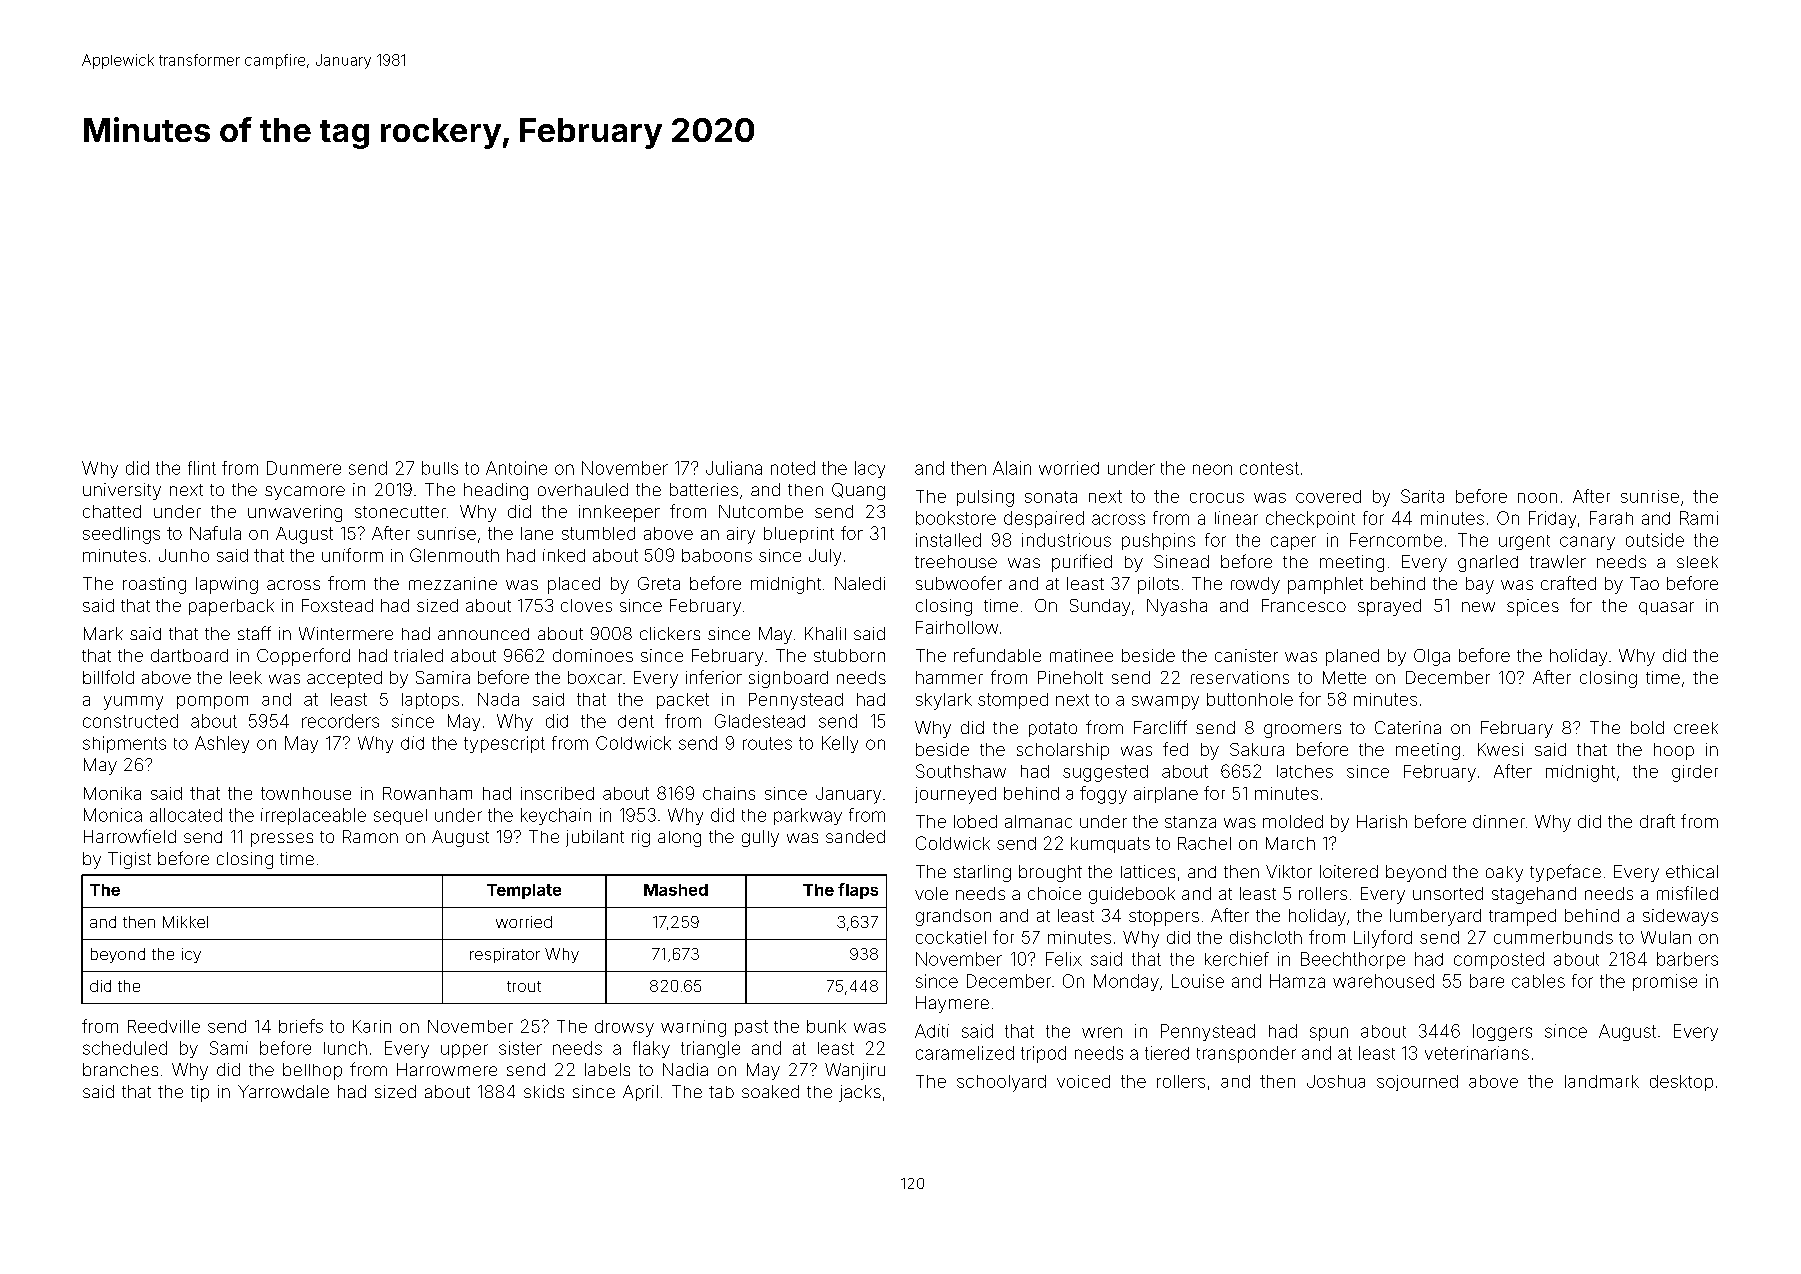  What do you see at coordinates (1533, 607) in the screenshot?
I see `spices` at bounding box center [1533, 607].
